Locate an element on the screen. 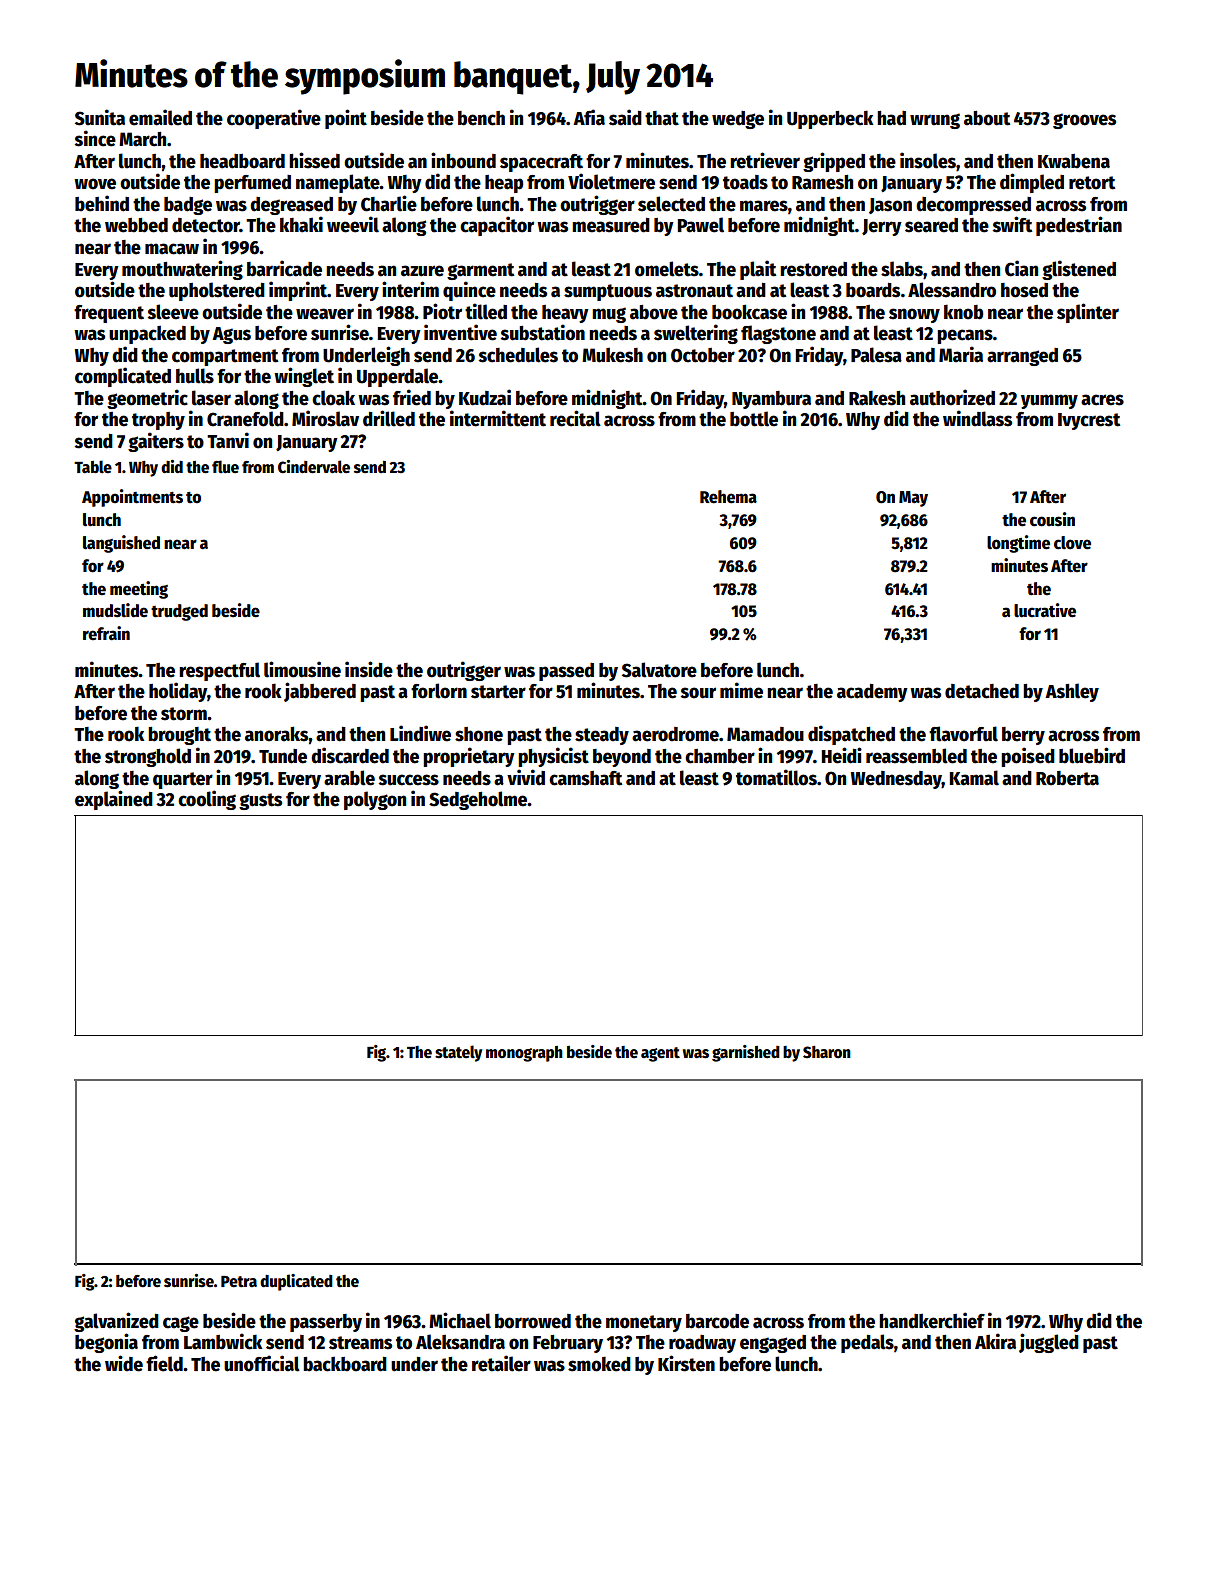  Roberta is located at coordinates (1067, 778).
